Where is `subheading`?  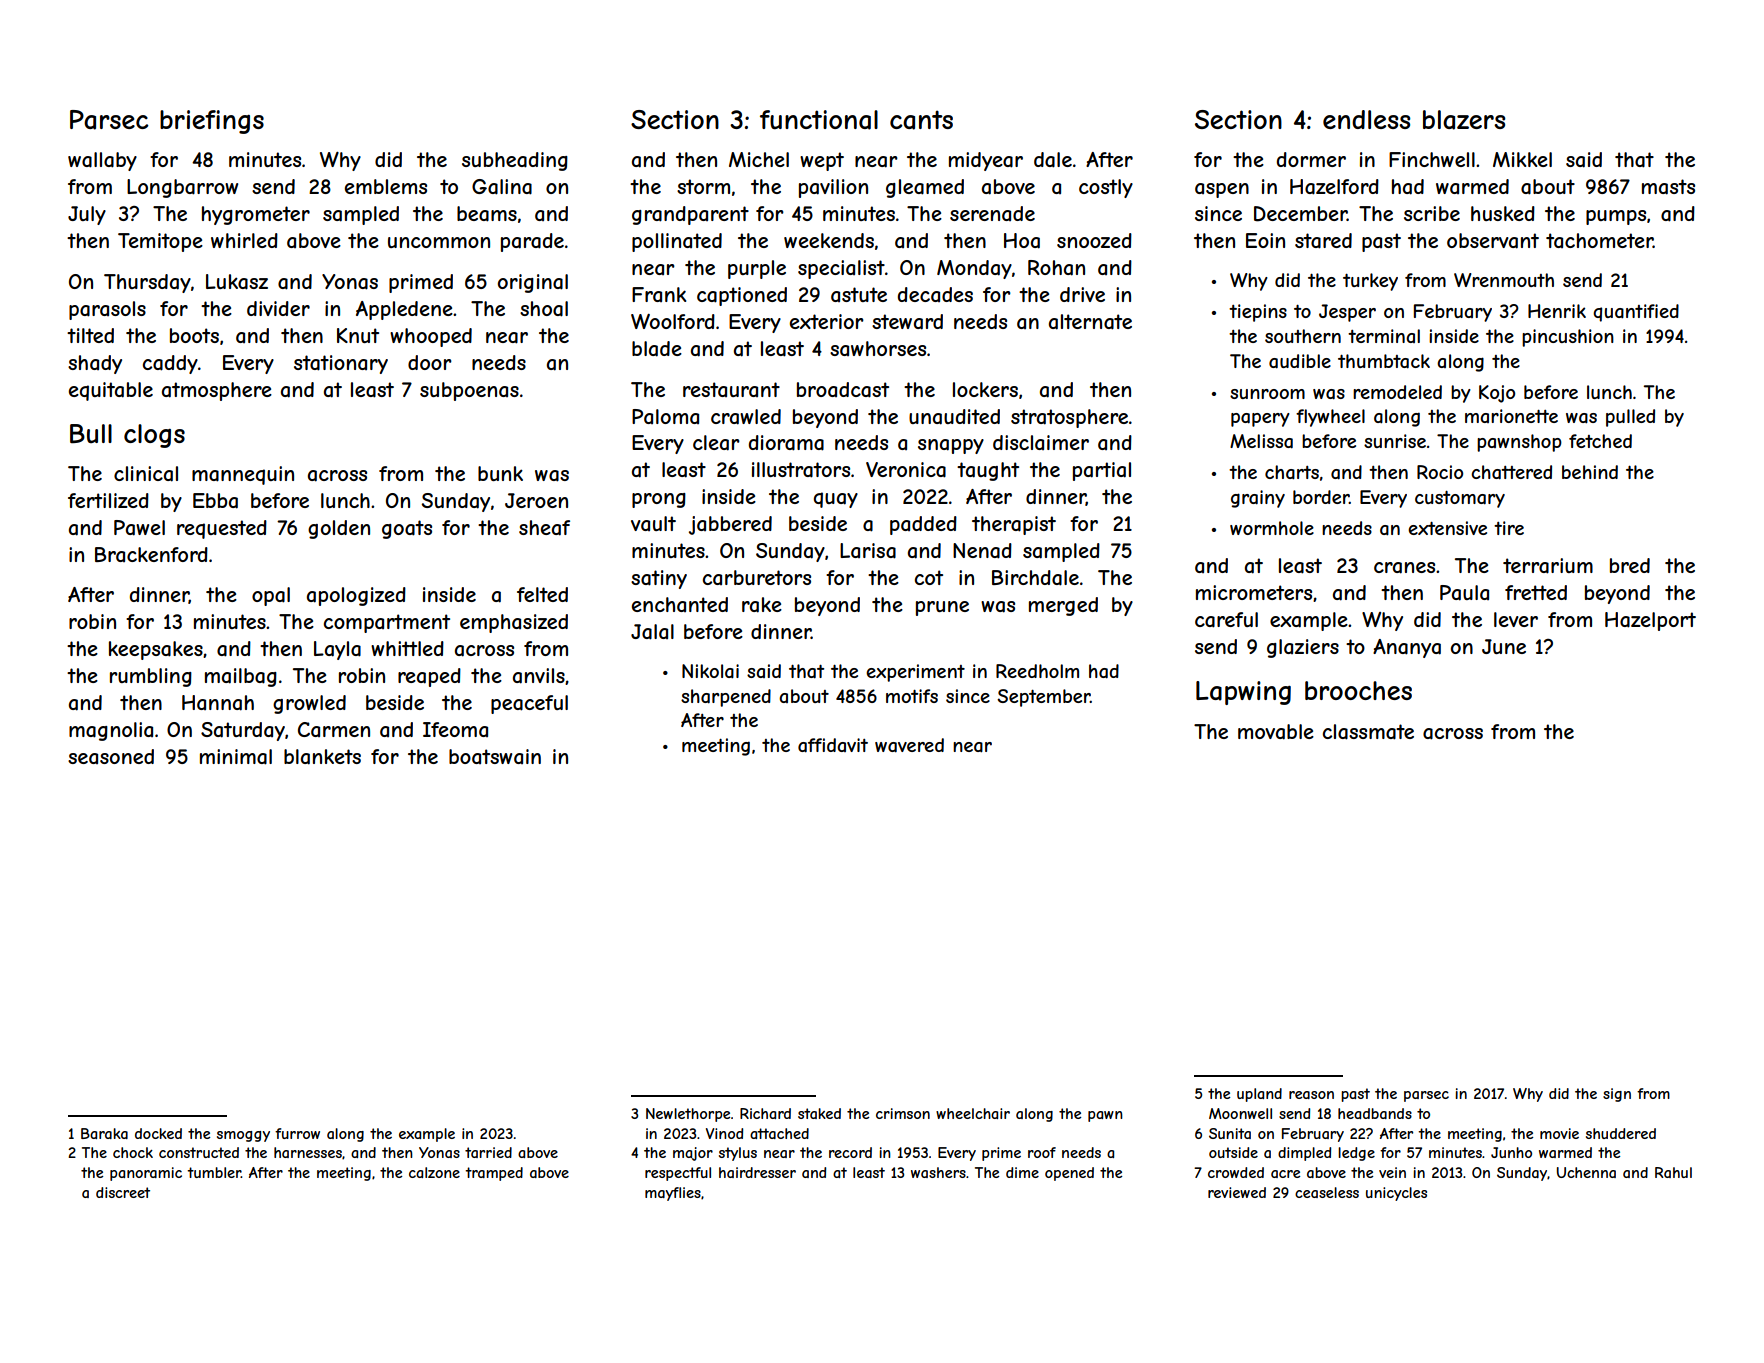
subheading is located at coordinates (515, 161).
